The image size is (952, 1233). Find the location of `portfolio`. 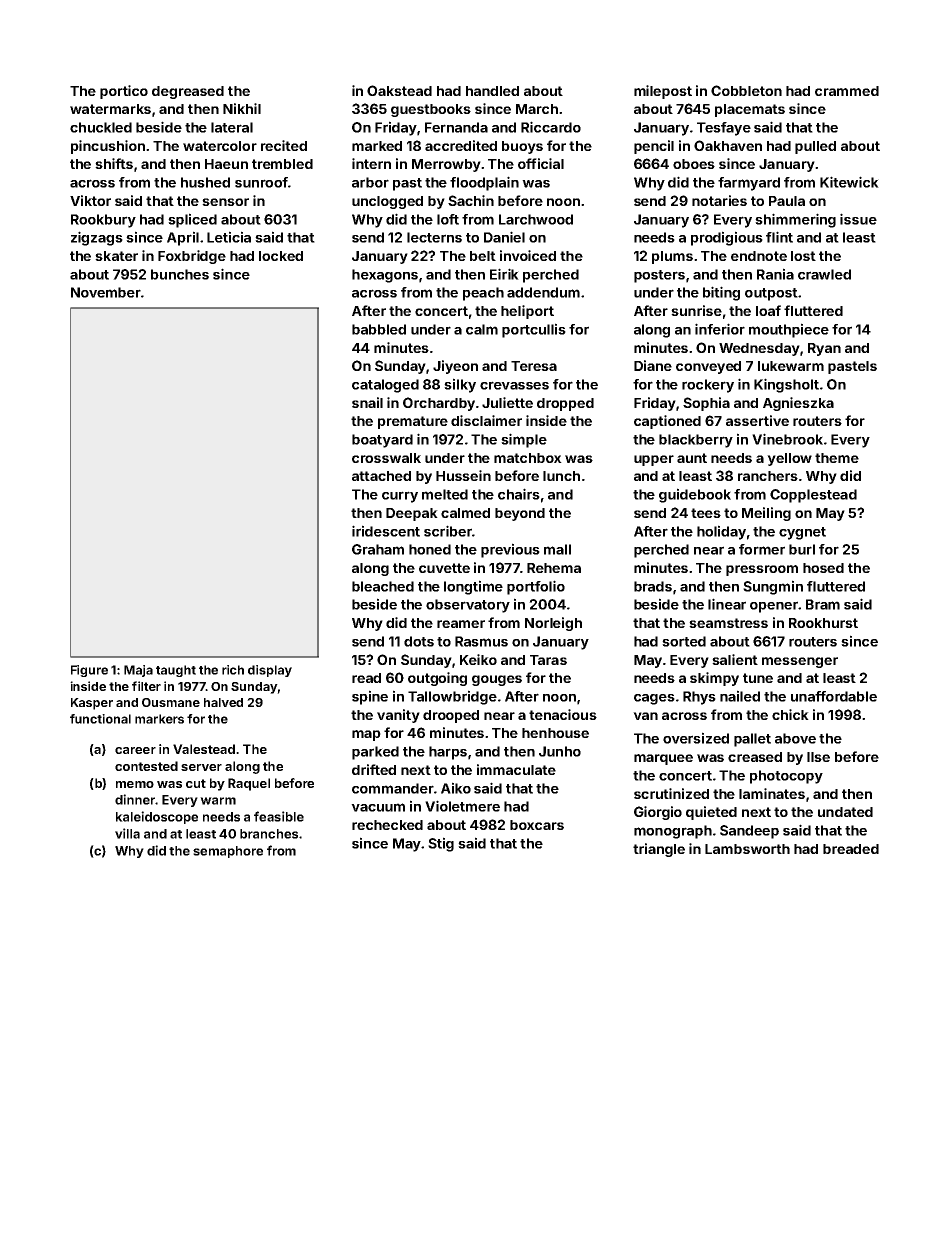

portfolio is located at coordinates (536, 587).
